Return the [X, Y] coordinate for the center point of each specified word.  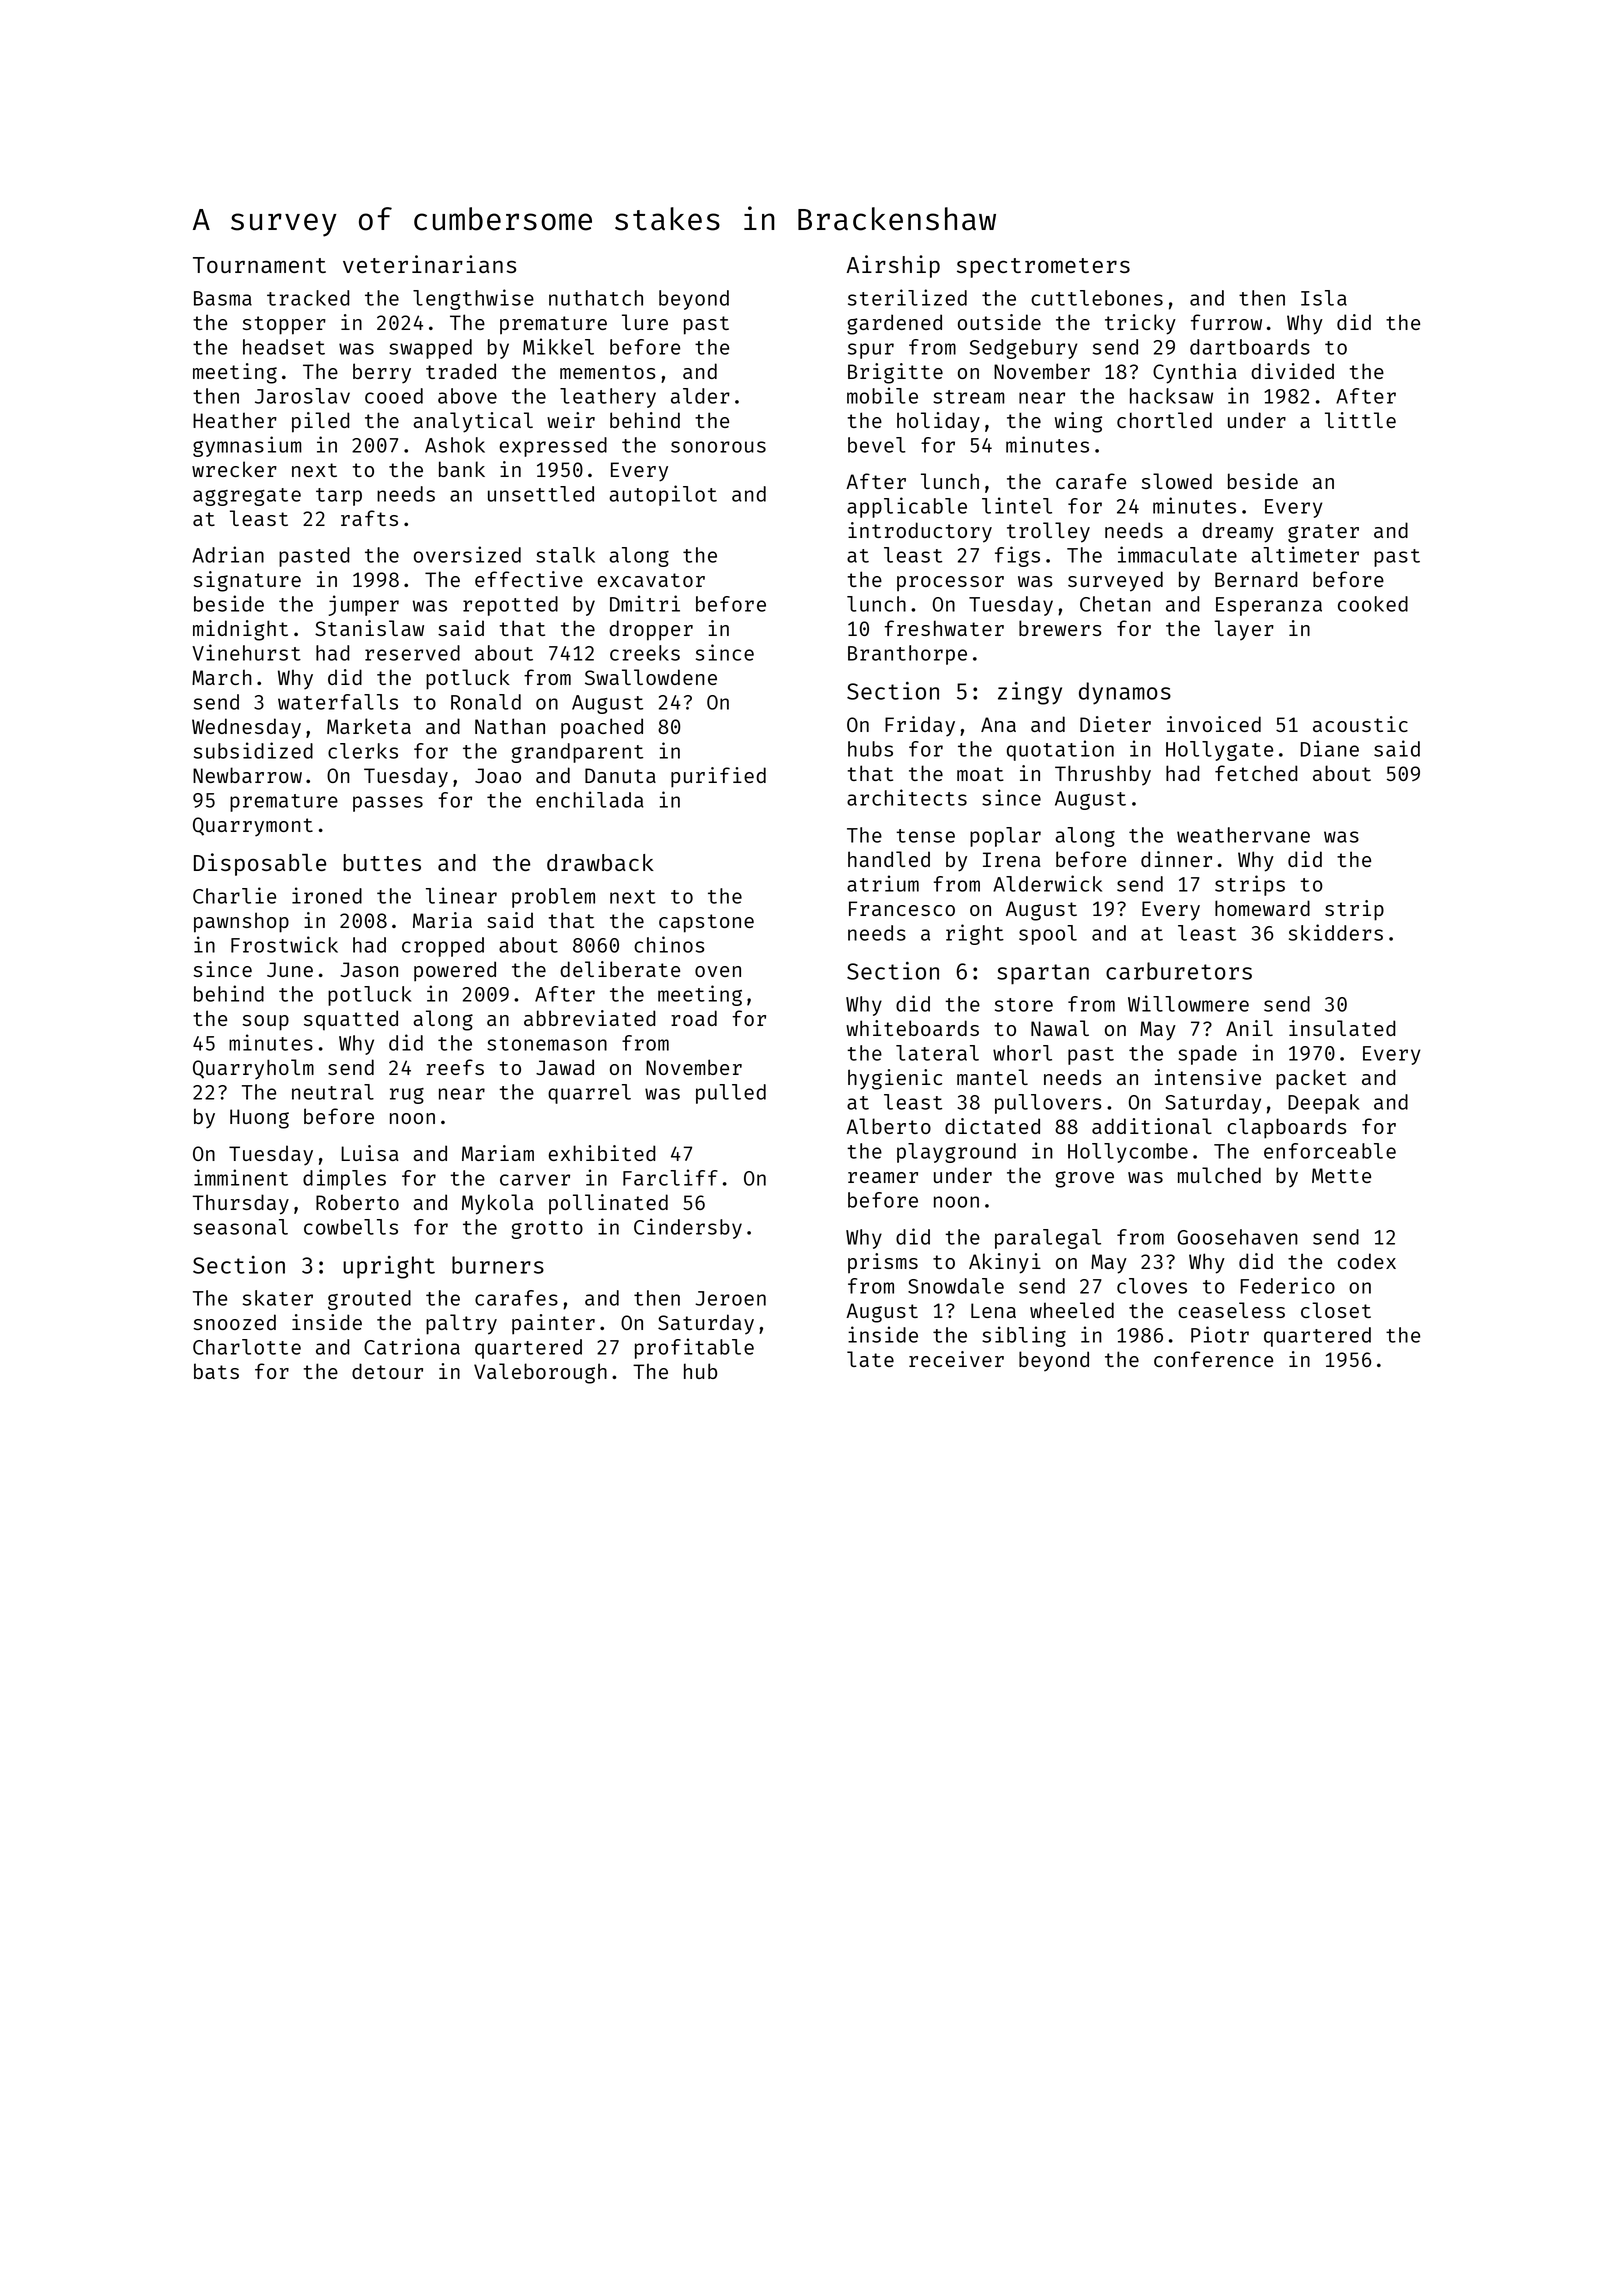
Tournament [259, 265]
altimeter [1305, 554]
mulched [1219, 1175]
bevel [877, 445]
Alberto [888, 1126]
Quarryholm [253, 1069]
